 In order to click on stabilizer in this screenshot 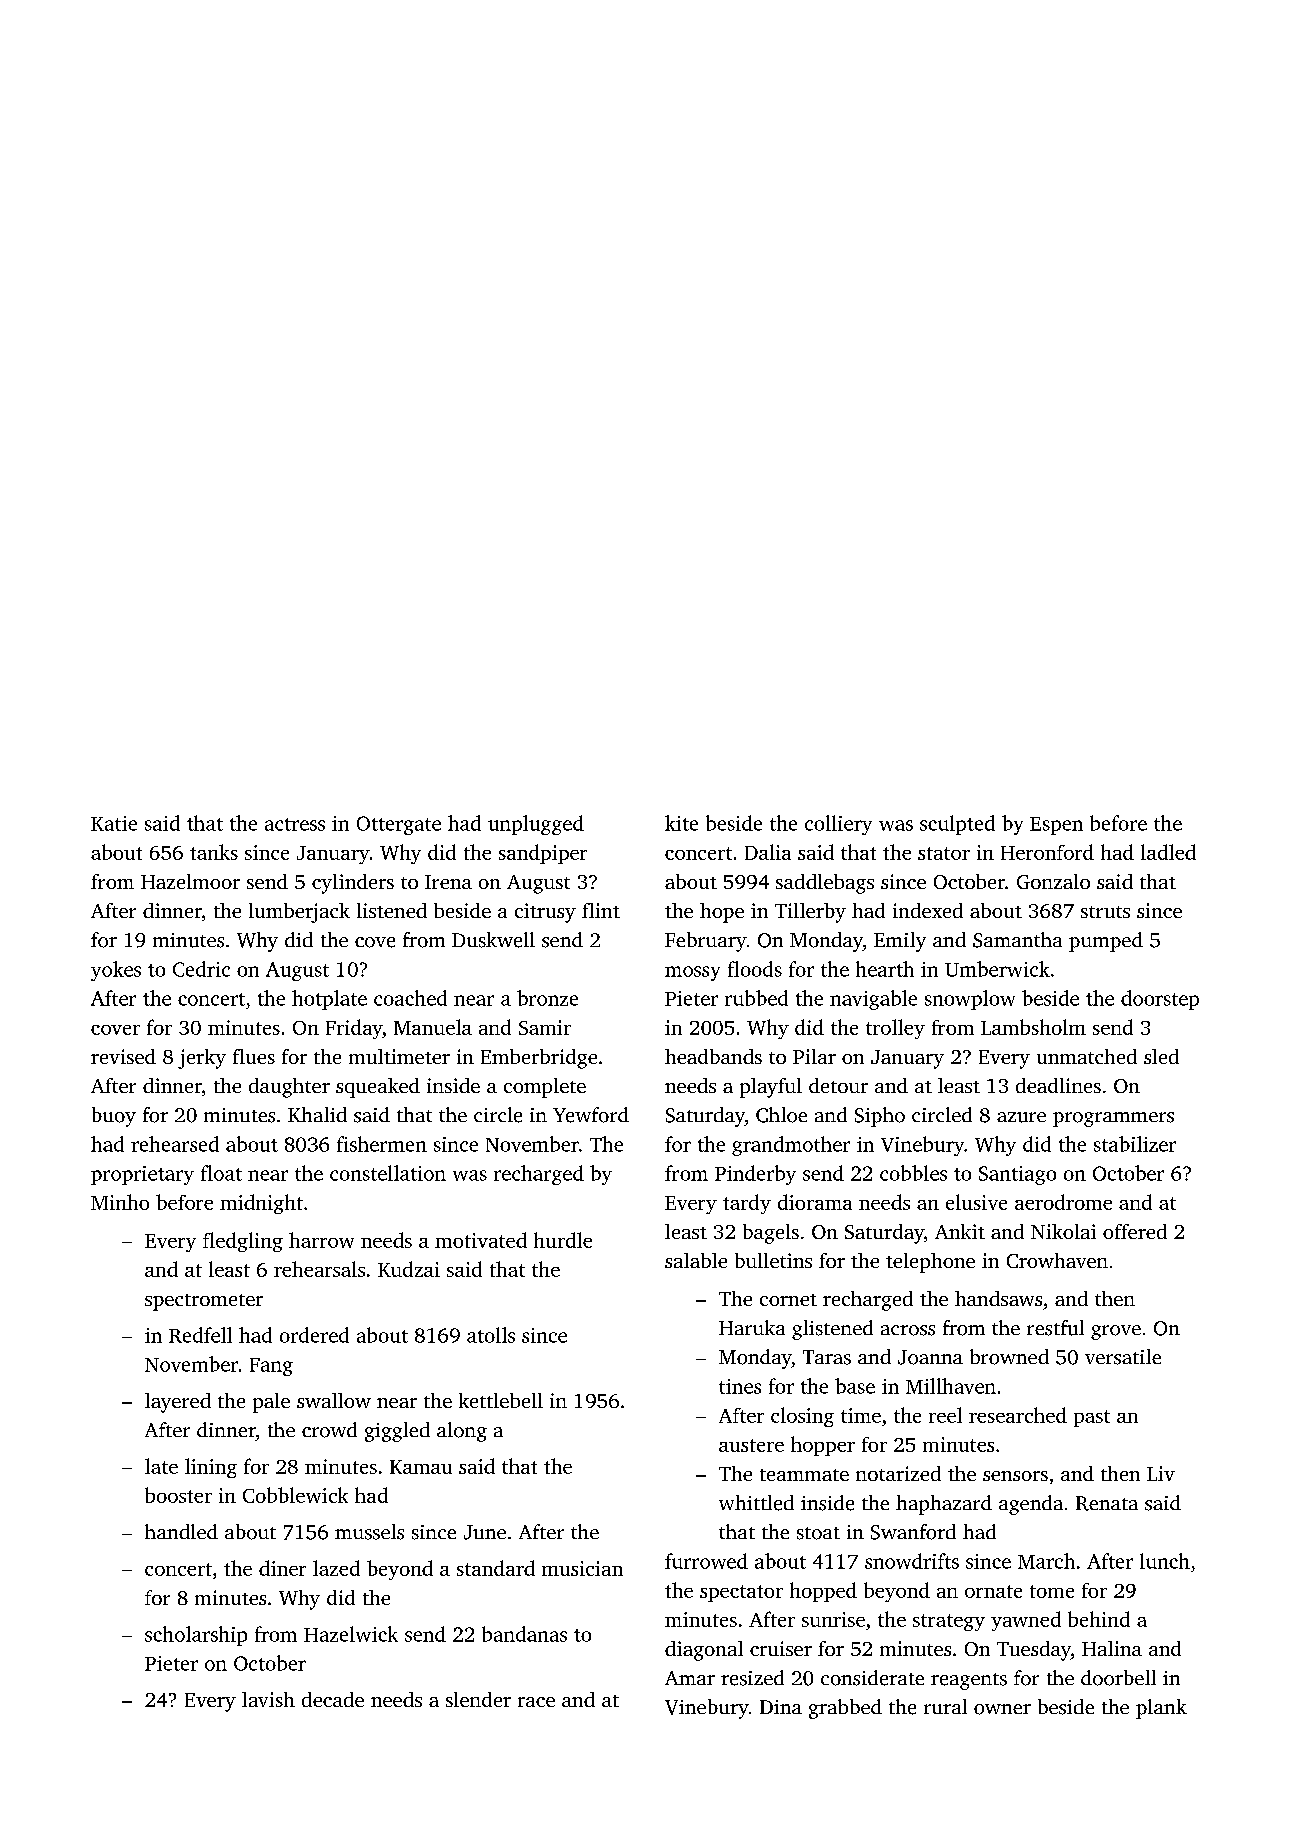, I will do `click(1135, 1144)`.
